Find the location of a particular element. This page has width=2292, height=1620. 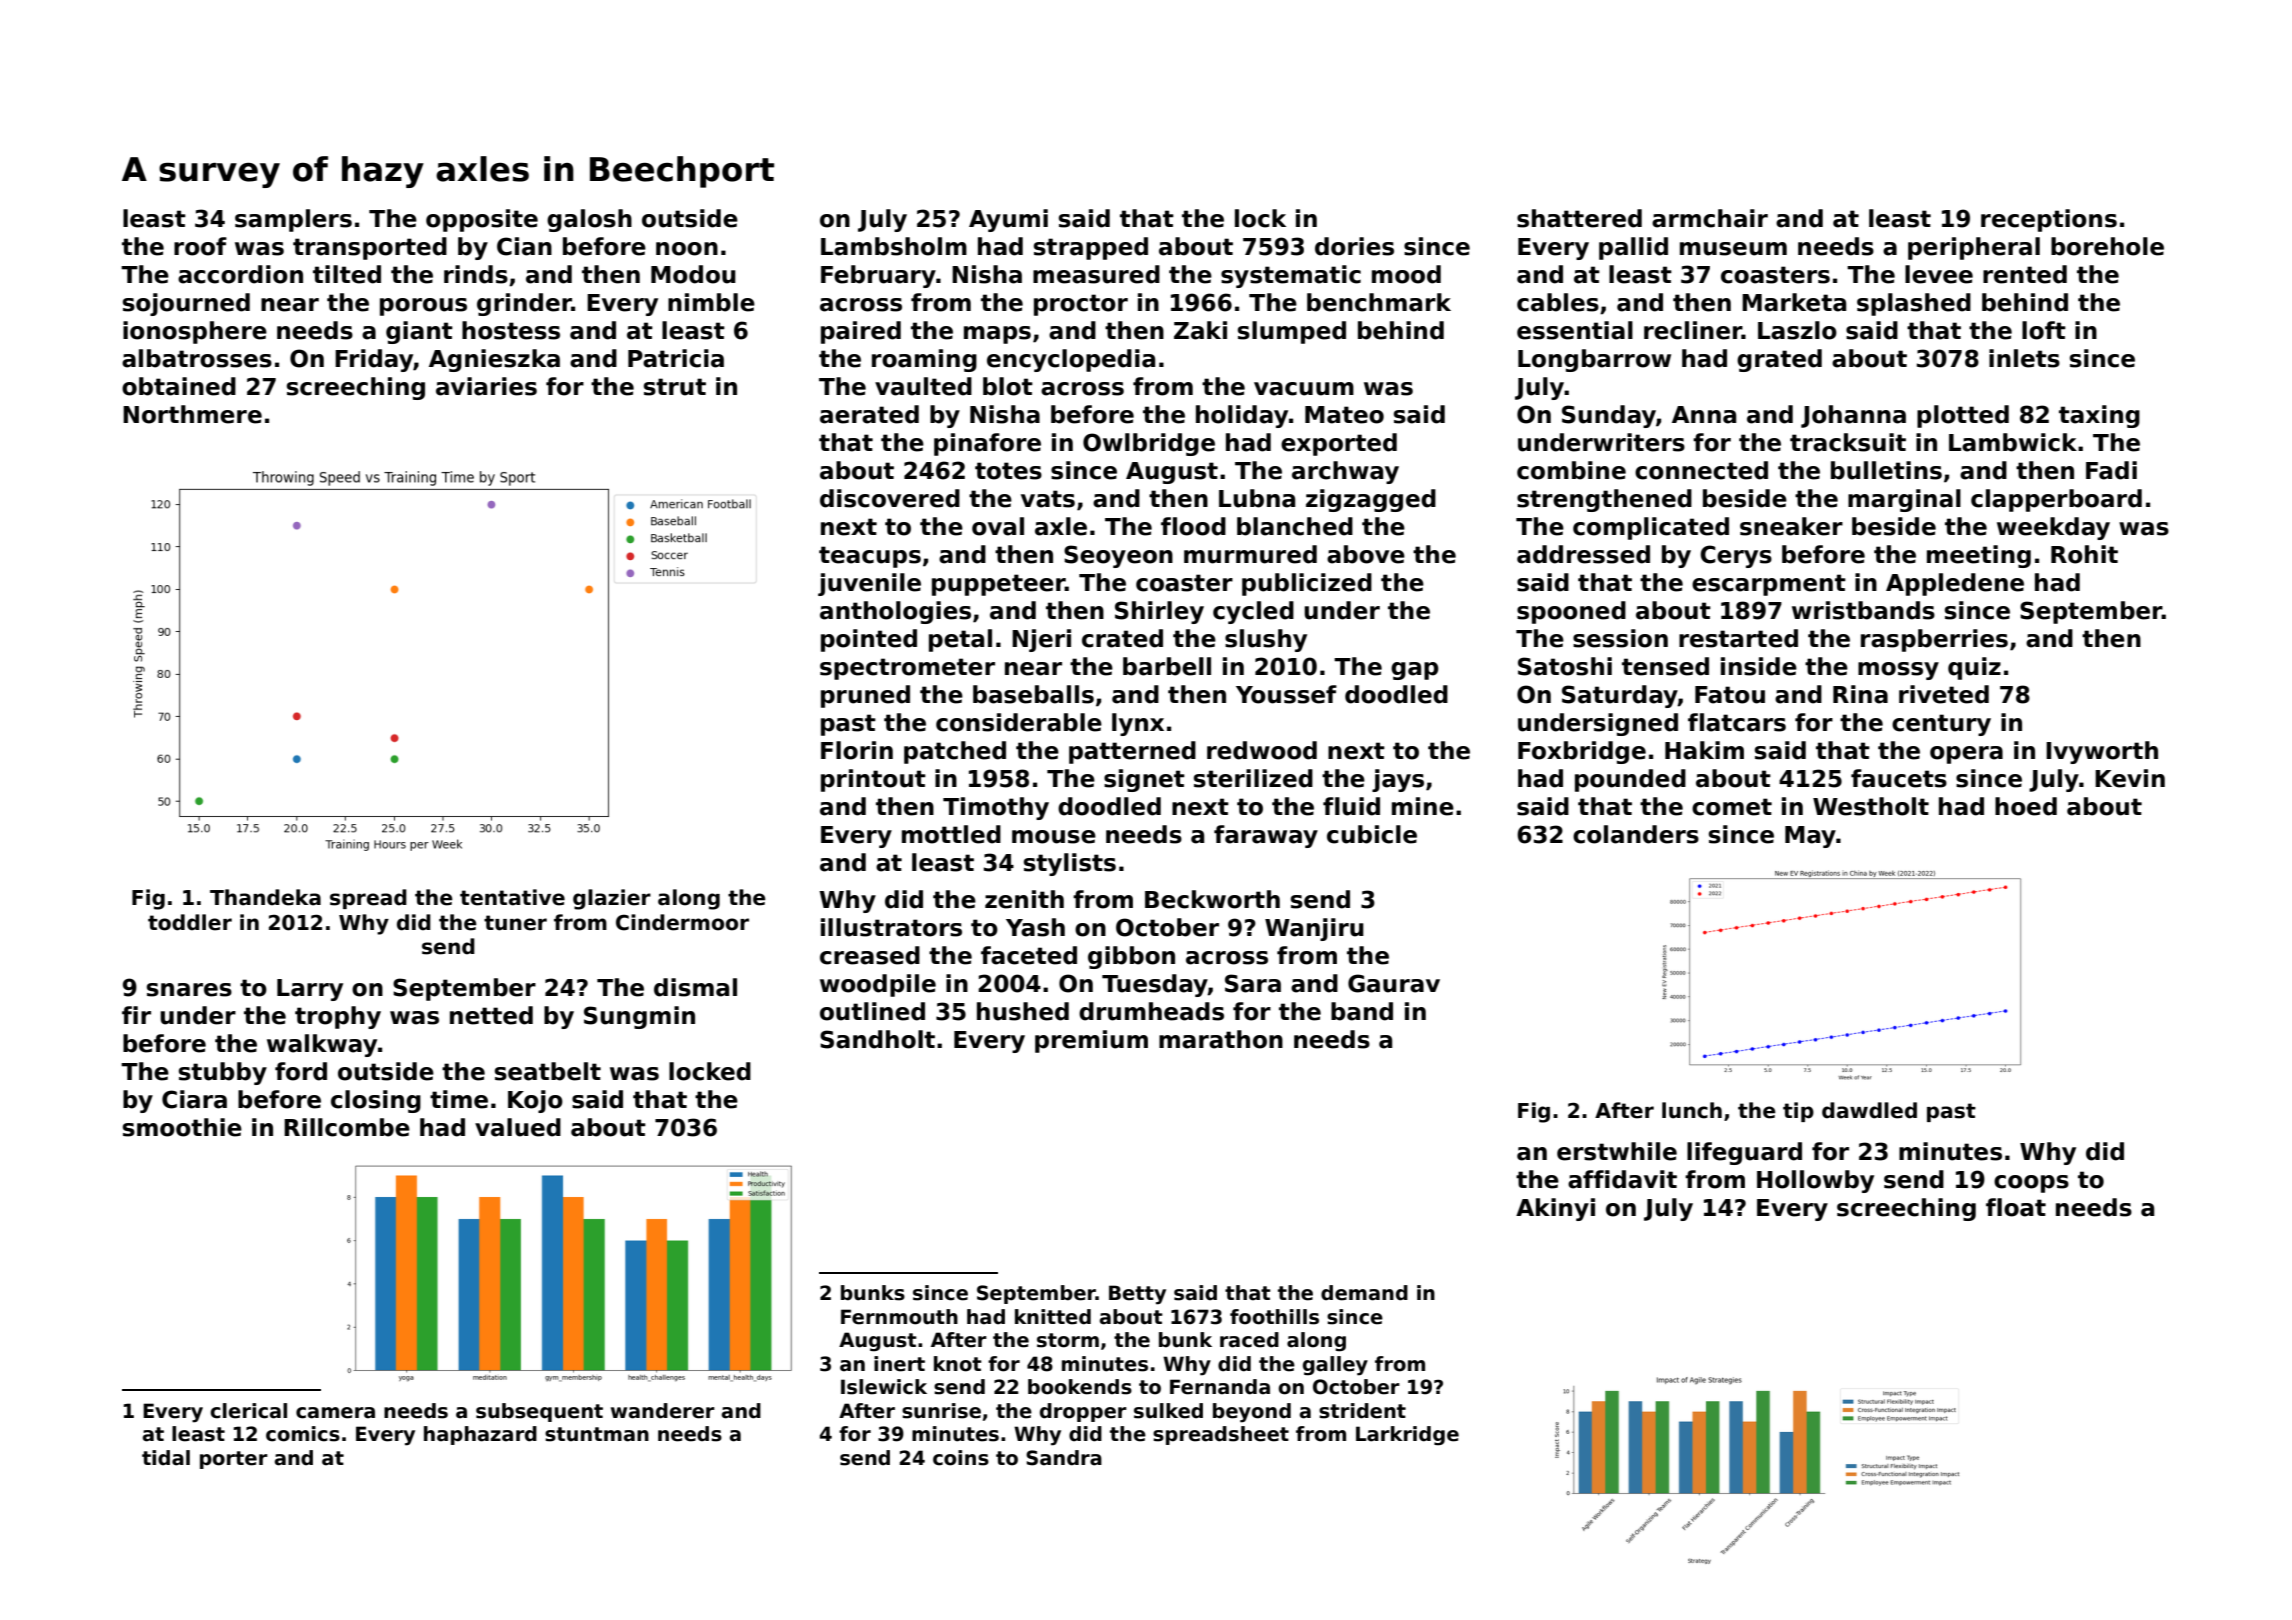

armchair is located at coordinates (1710, 218).
